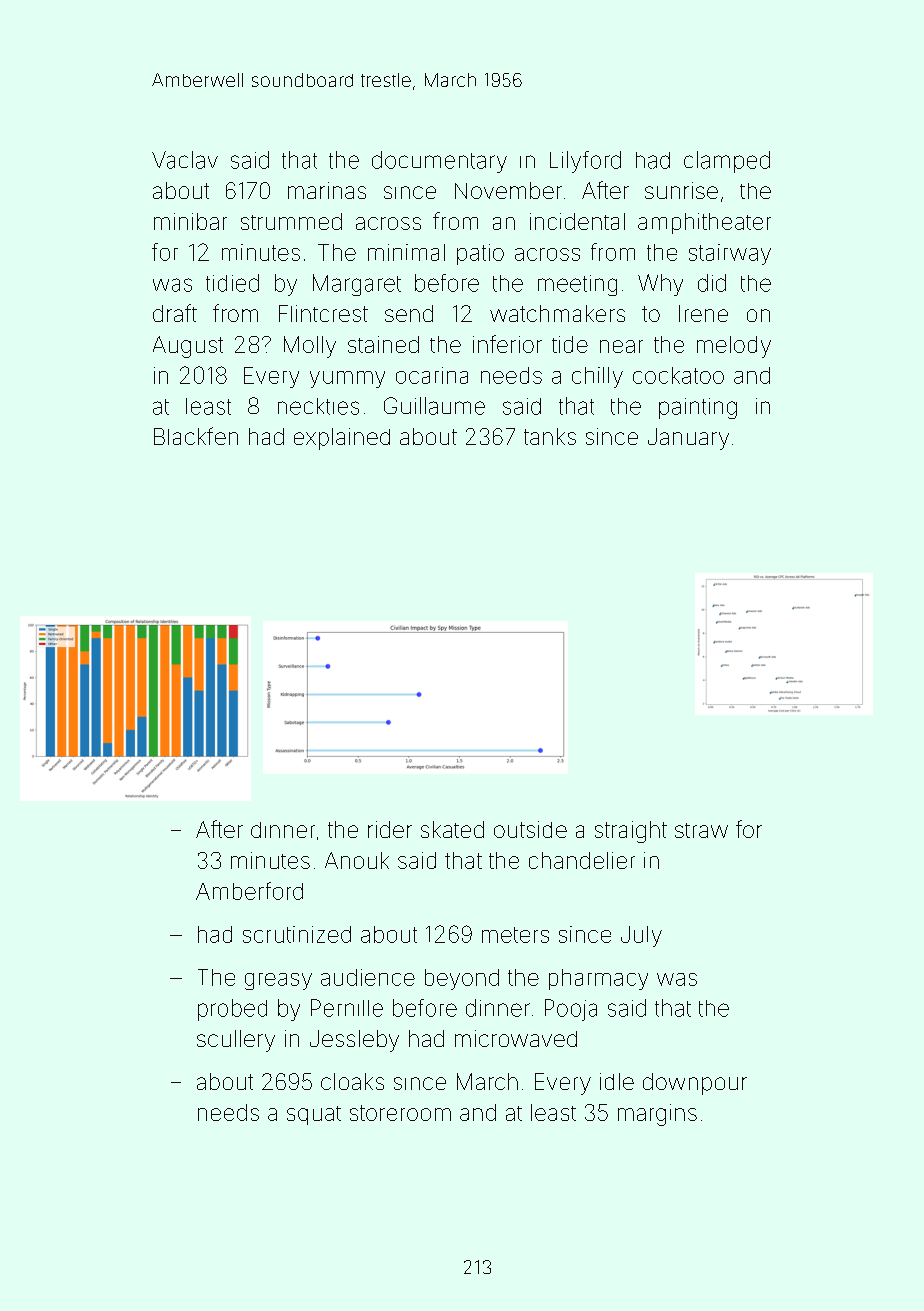  I want to click on painting, so click(698, 408).
